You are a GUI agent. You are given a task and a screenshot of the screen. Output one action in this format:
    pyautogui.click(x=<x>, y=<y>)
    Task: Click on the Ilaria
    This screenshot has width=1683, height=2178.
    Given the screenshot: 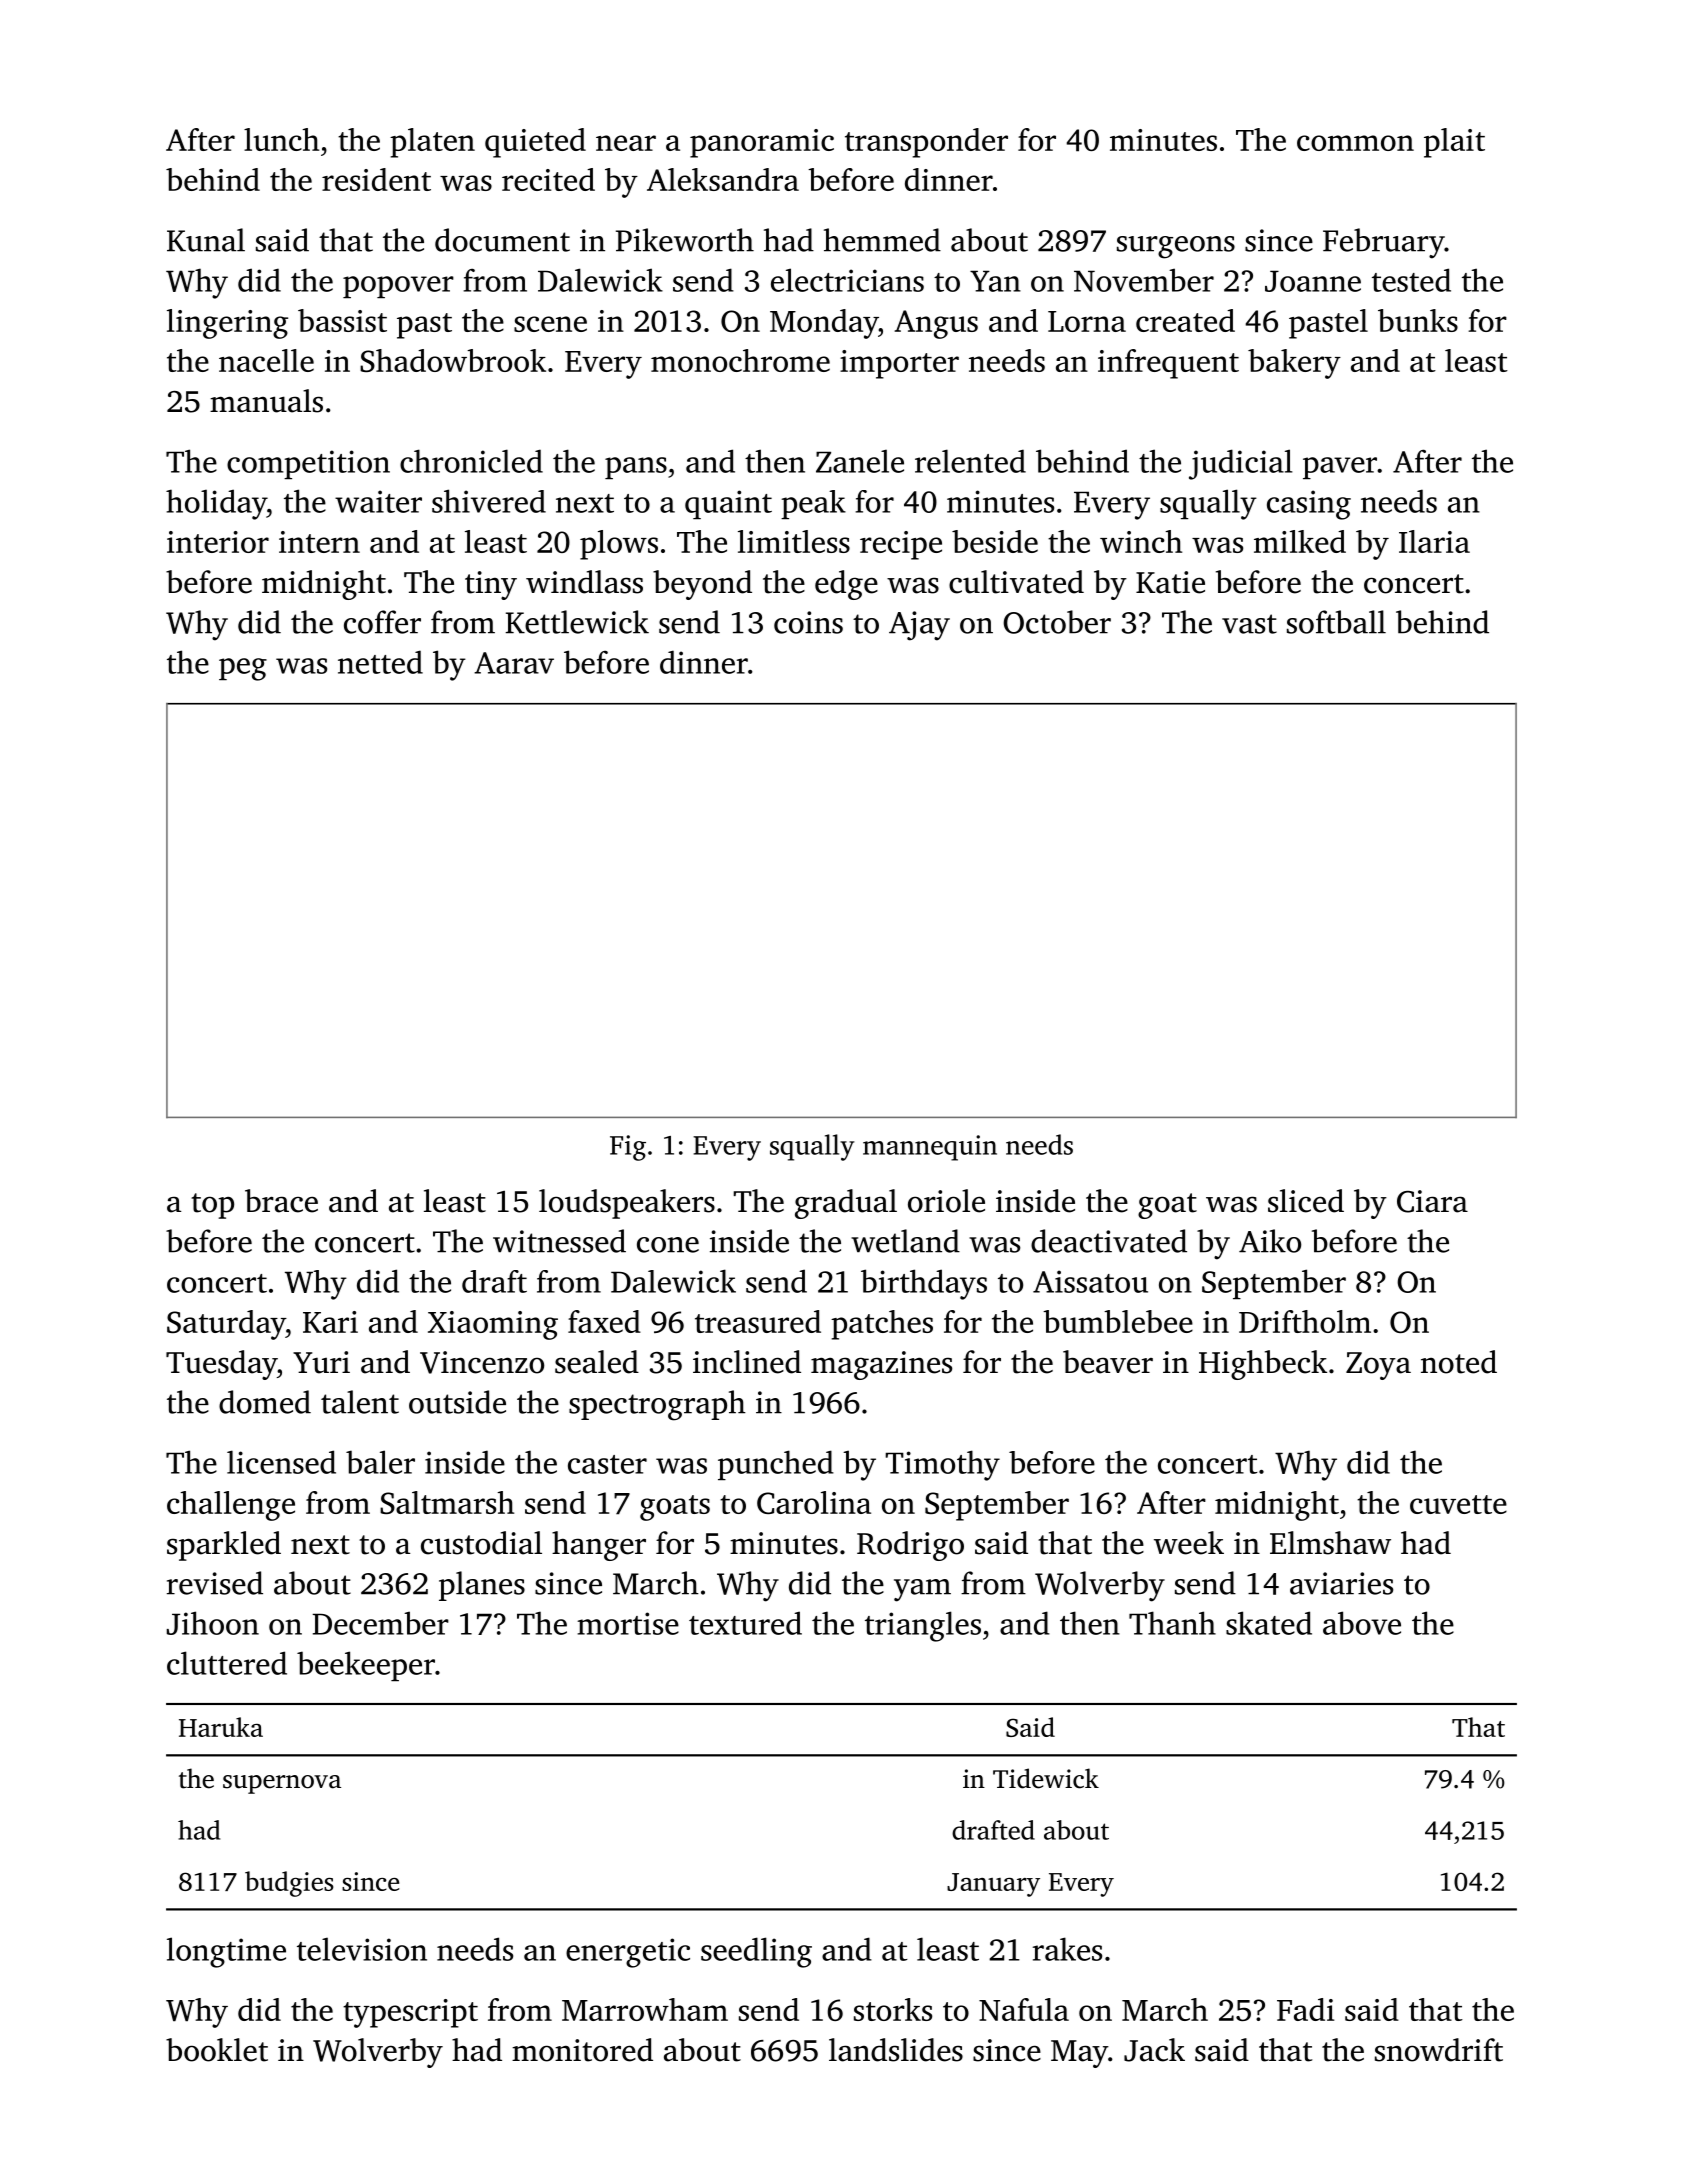 What is the action you would take?
    pyautogui.click(x=1434, y=541)
